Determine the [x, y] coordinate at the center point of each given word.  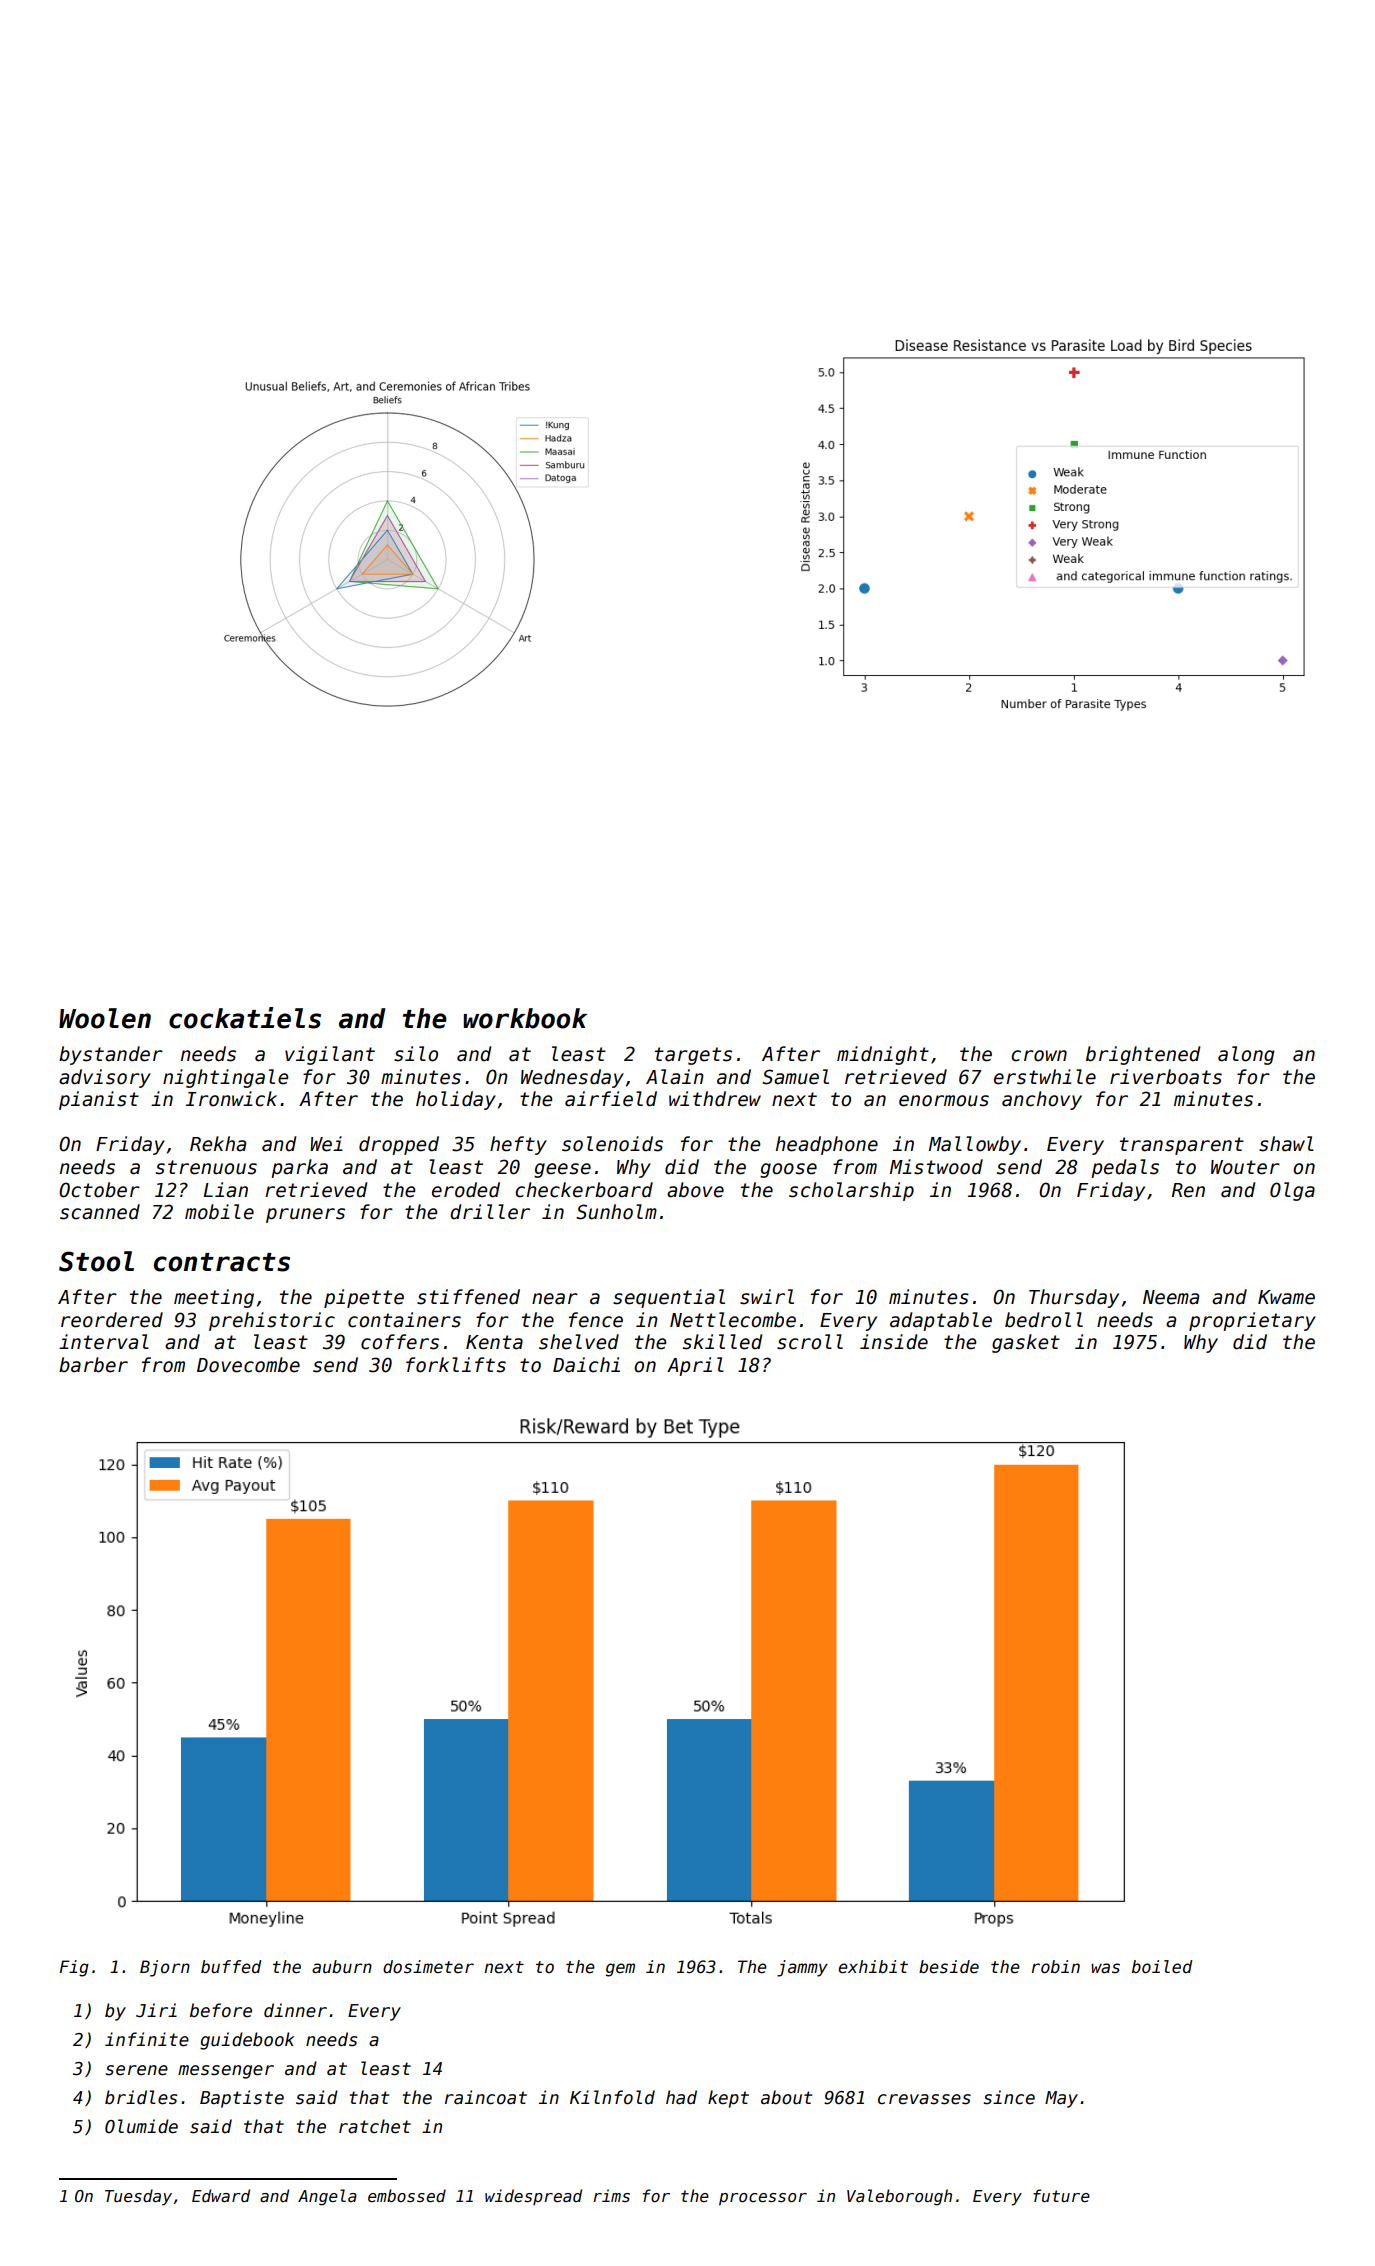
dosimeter [428, 1967]
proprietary [1252, 1321]
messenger [226, 2072]
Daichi [586, 1365]
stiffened [468, 1297]
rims [611, 2195]
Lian [225, 1190]
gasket [1026, 1343]
